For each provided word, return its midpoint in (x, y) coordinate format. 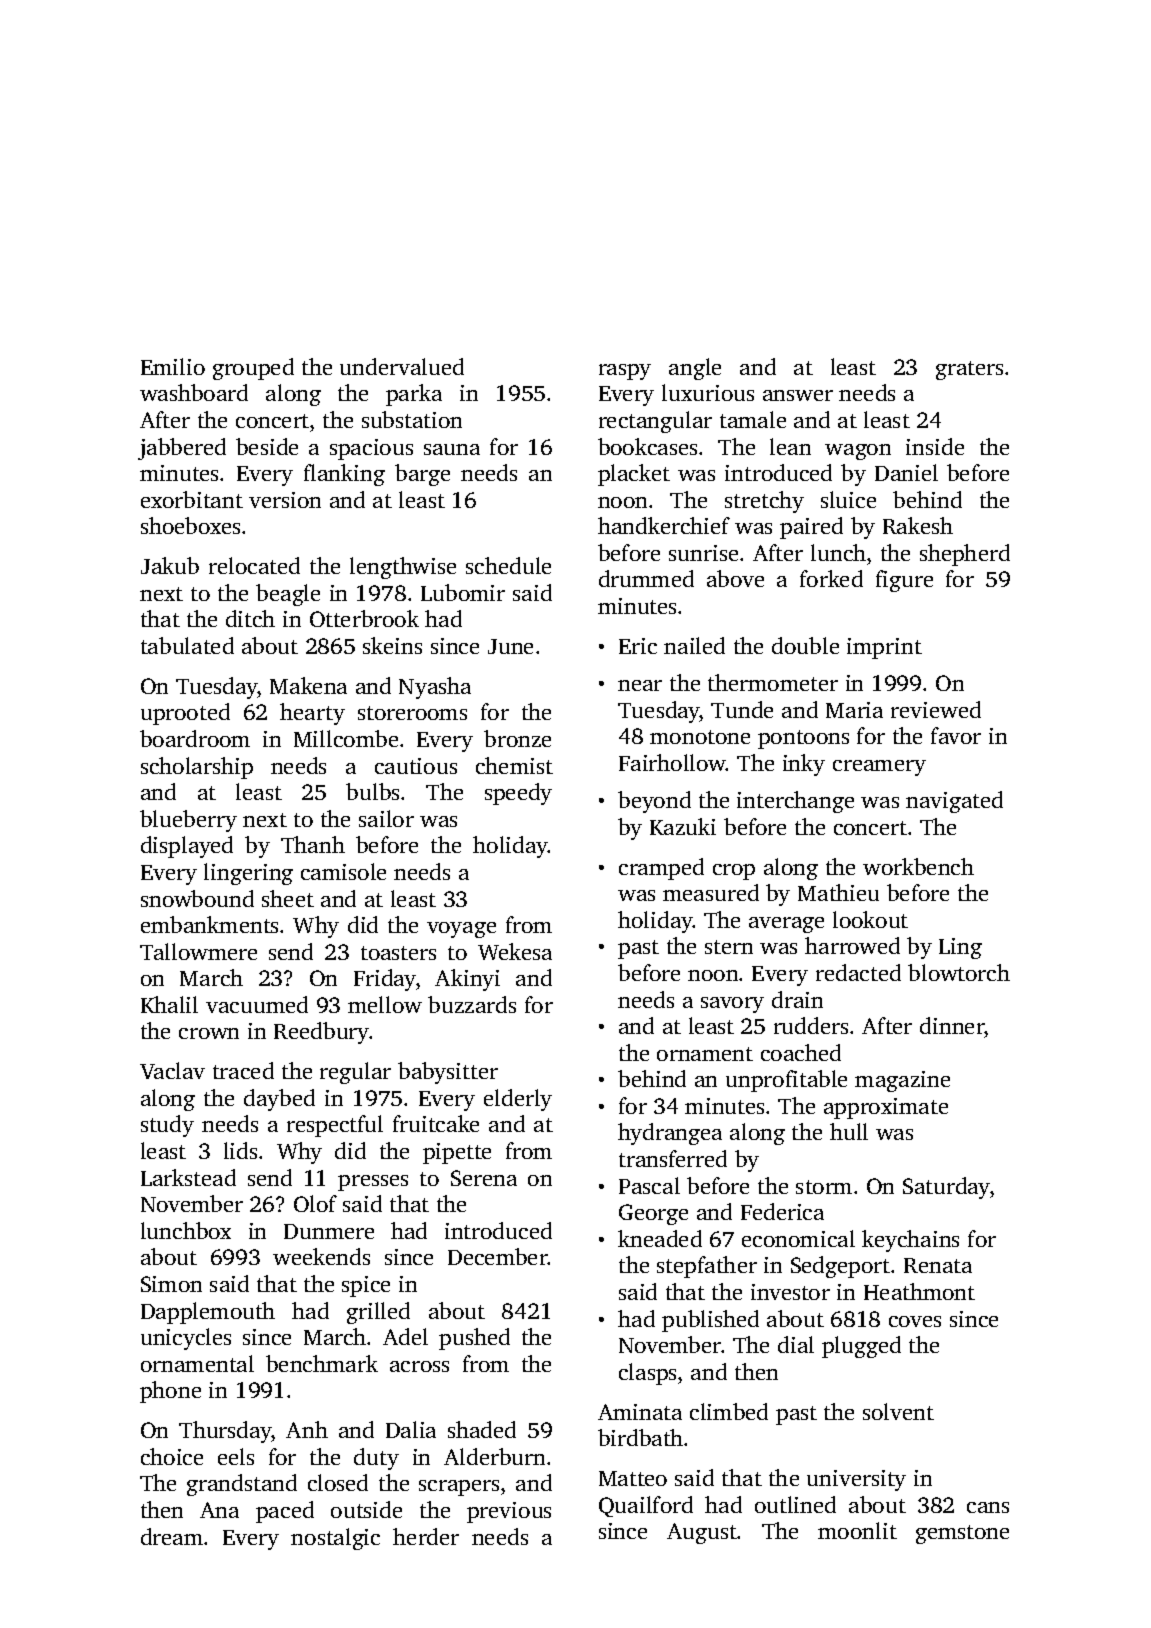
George (653, 1214)
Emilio (173, 366)
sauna (452, 449)
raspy (625, 372)
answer (798, 395)
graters (969, 370)
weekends (321, 1256)
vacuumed (257, 1004)
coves (915, 1321)
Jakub (170, 565)
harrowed (852, 945)
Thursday (225, 1432)
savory (732, 1005)
